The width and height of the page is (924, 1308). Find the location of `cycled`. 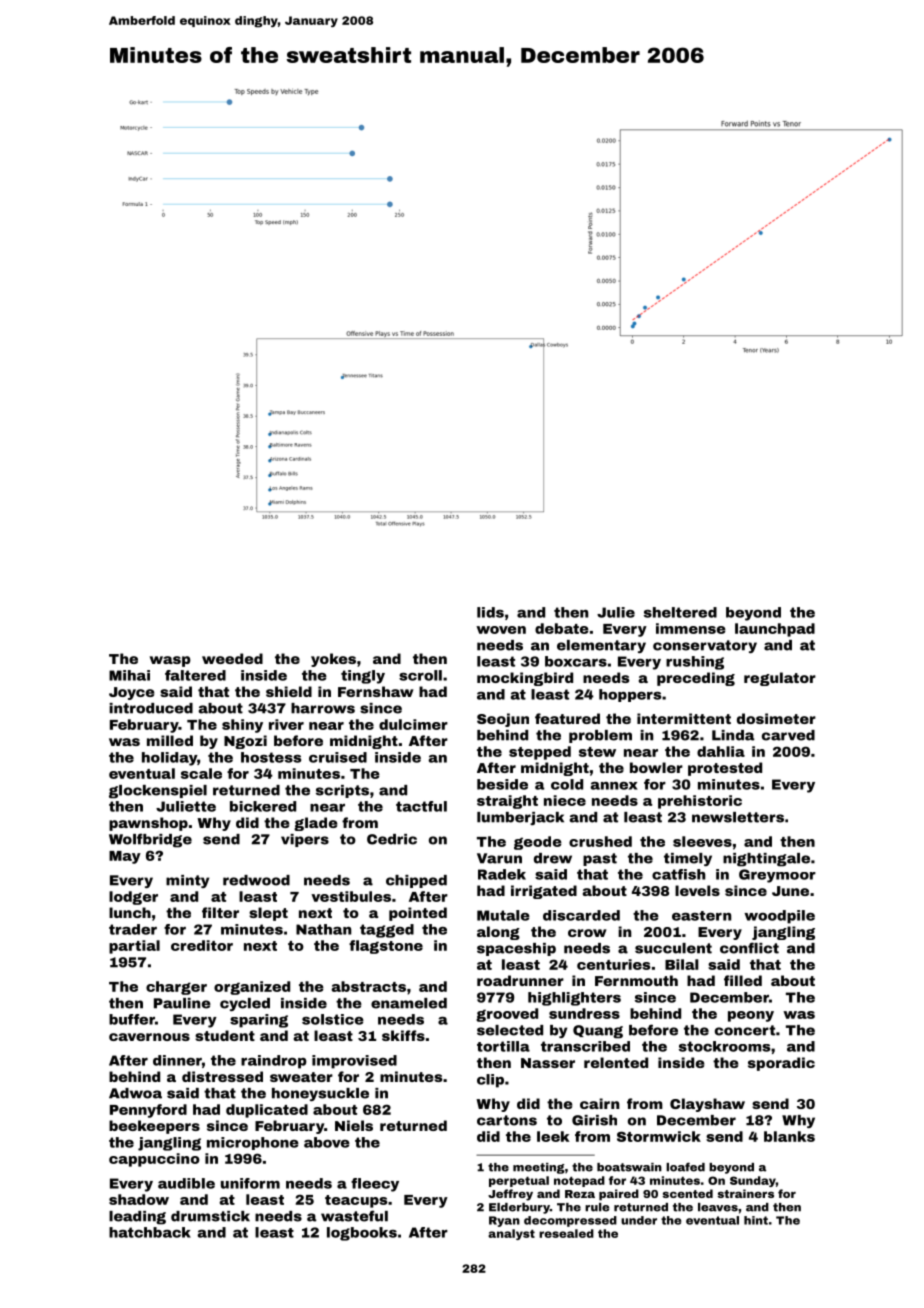

cycled is located at coordinates (245, 1004).
